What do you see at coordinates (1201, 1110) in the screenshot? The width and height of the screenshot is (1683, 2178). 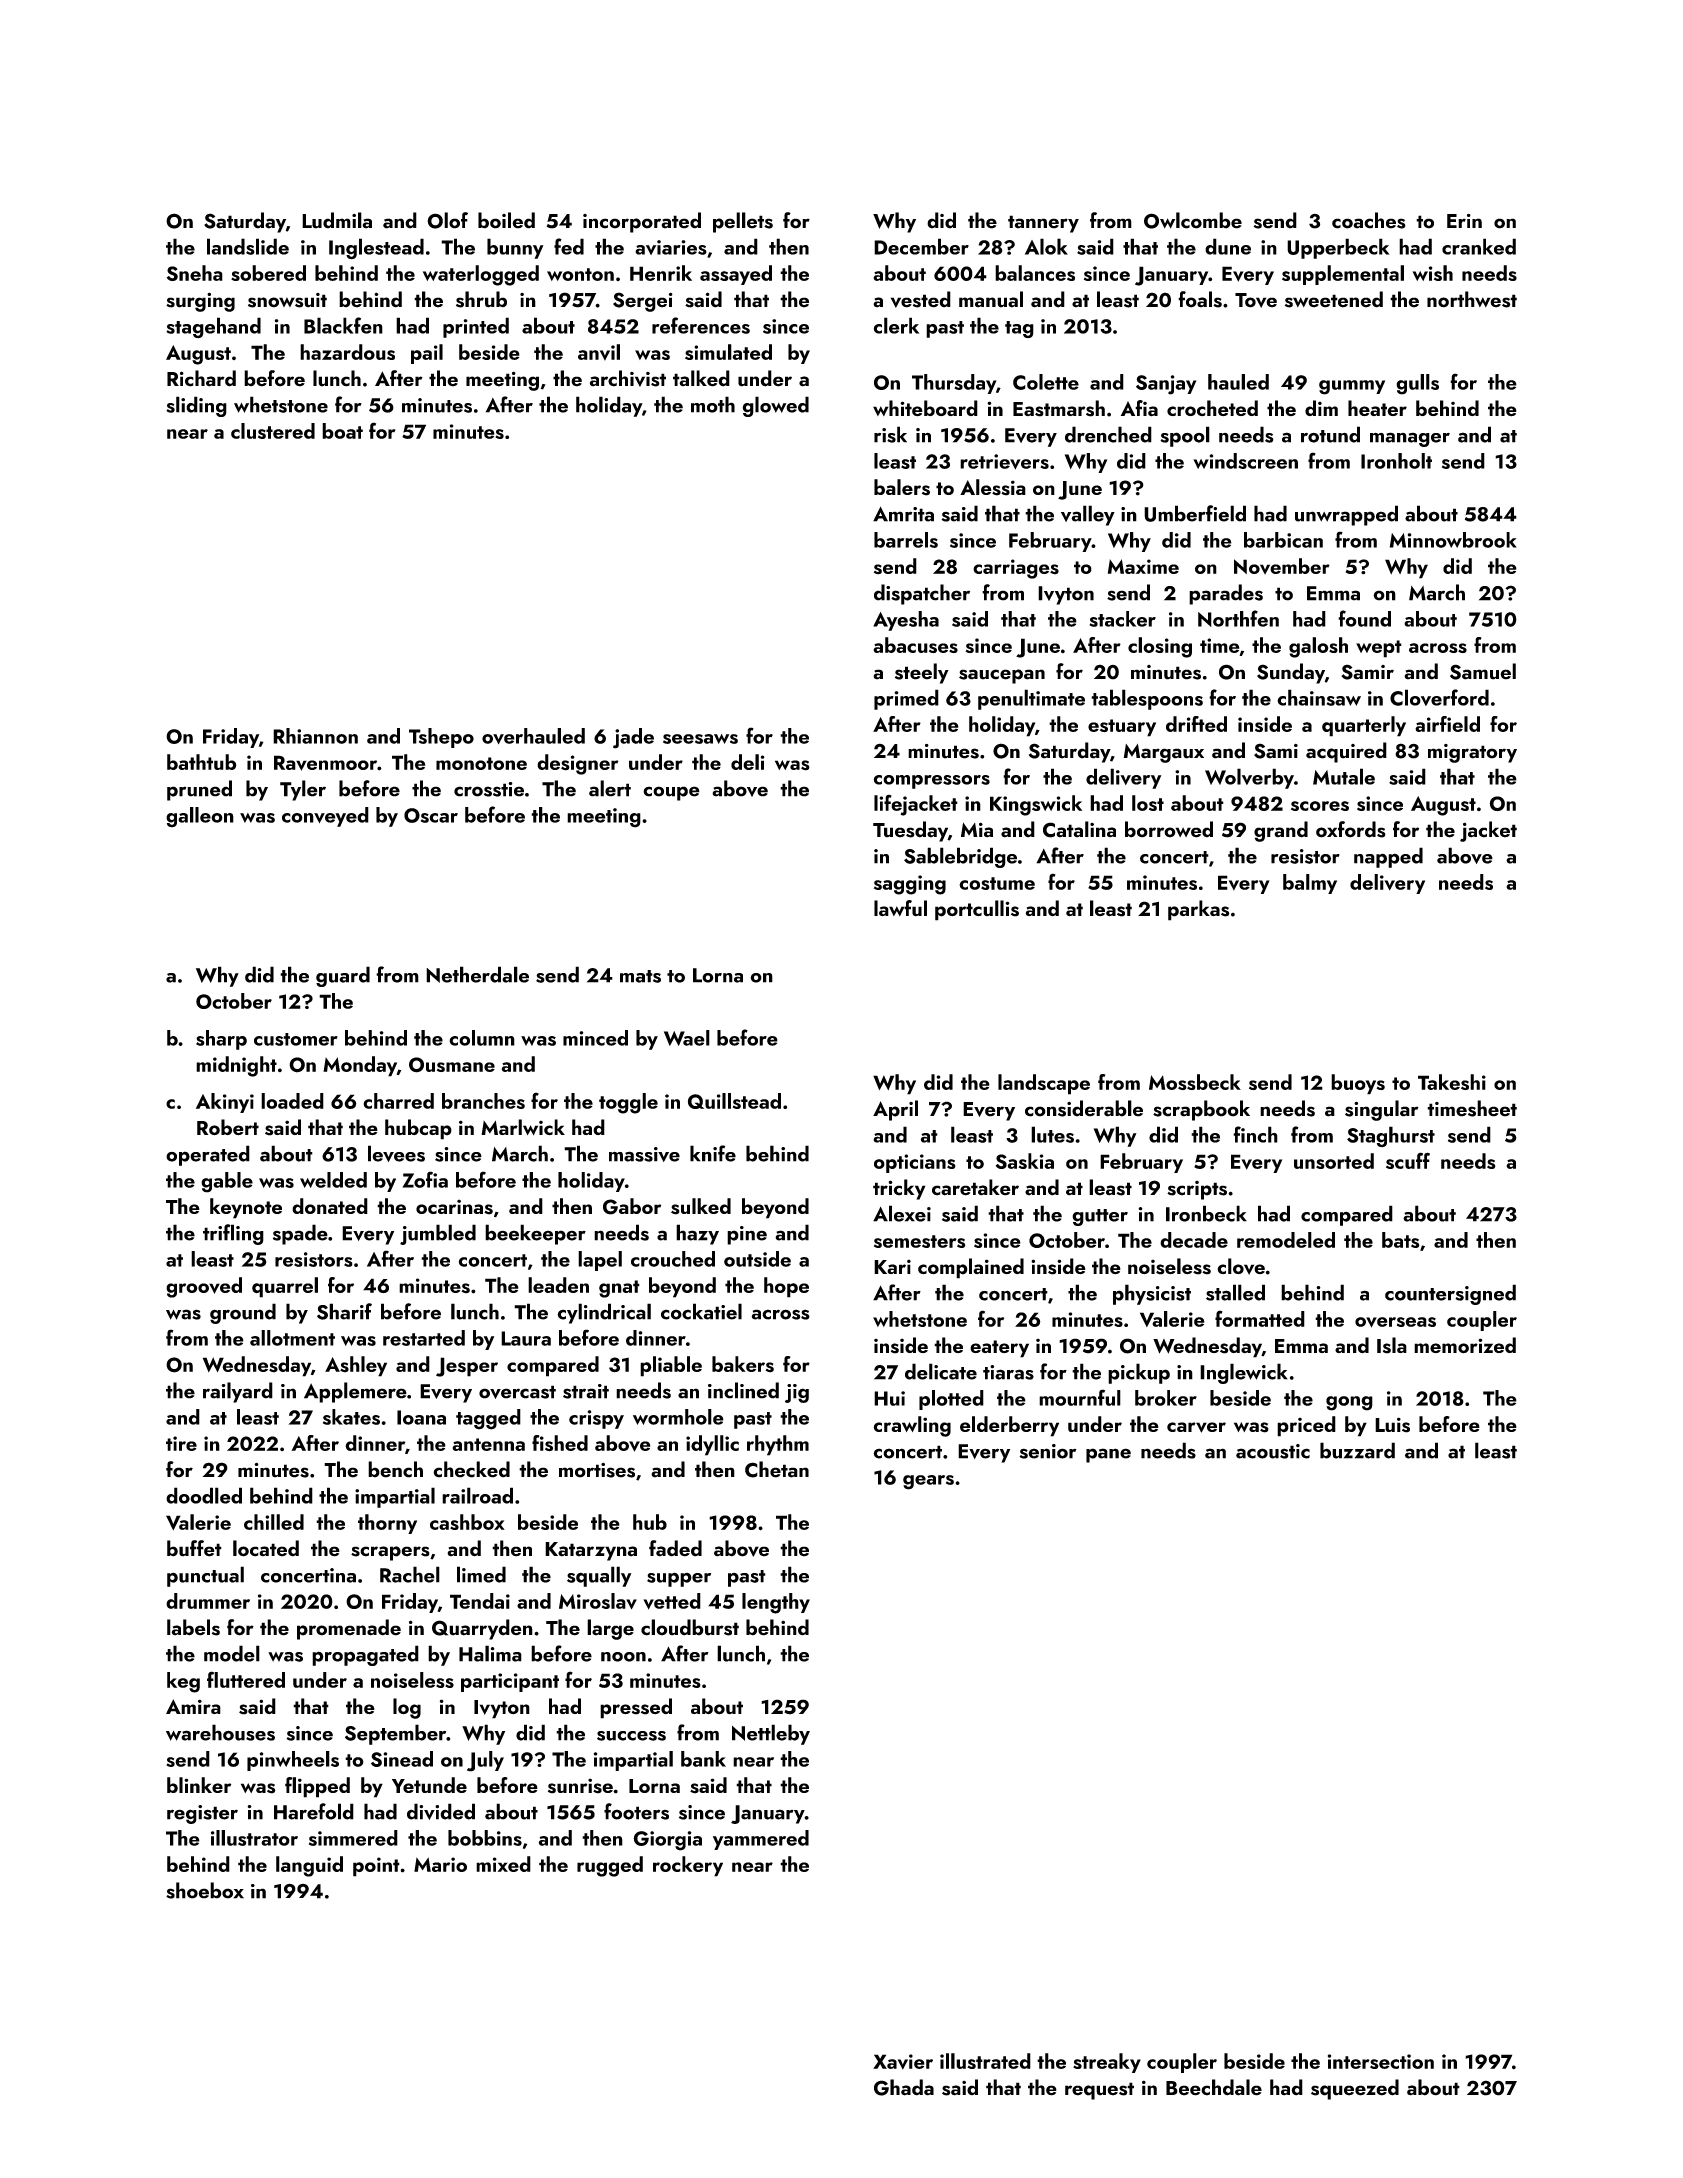 I see `scrapbook` at bounding box center [1201, 1110].
